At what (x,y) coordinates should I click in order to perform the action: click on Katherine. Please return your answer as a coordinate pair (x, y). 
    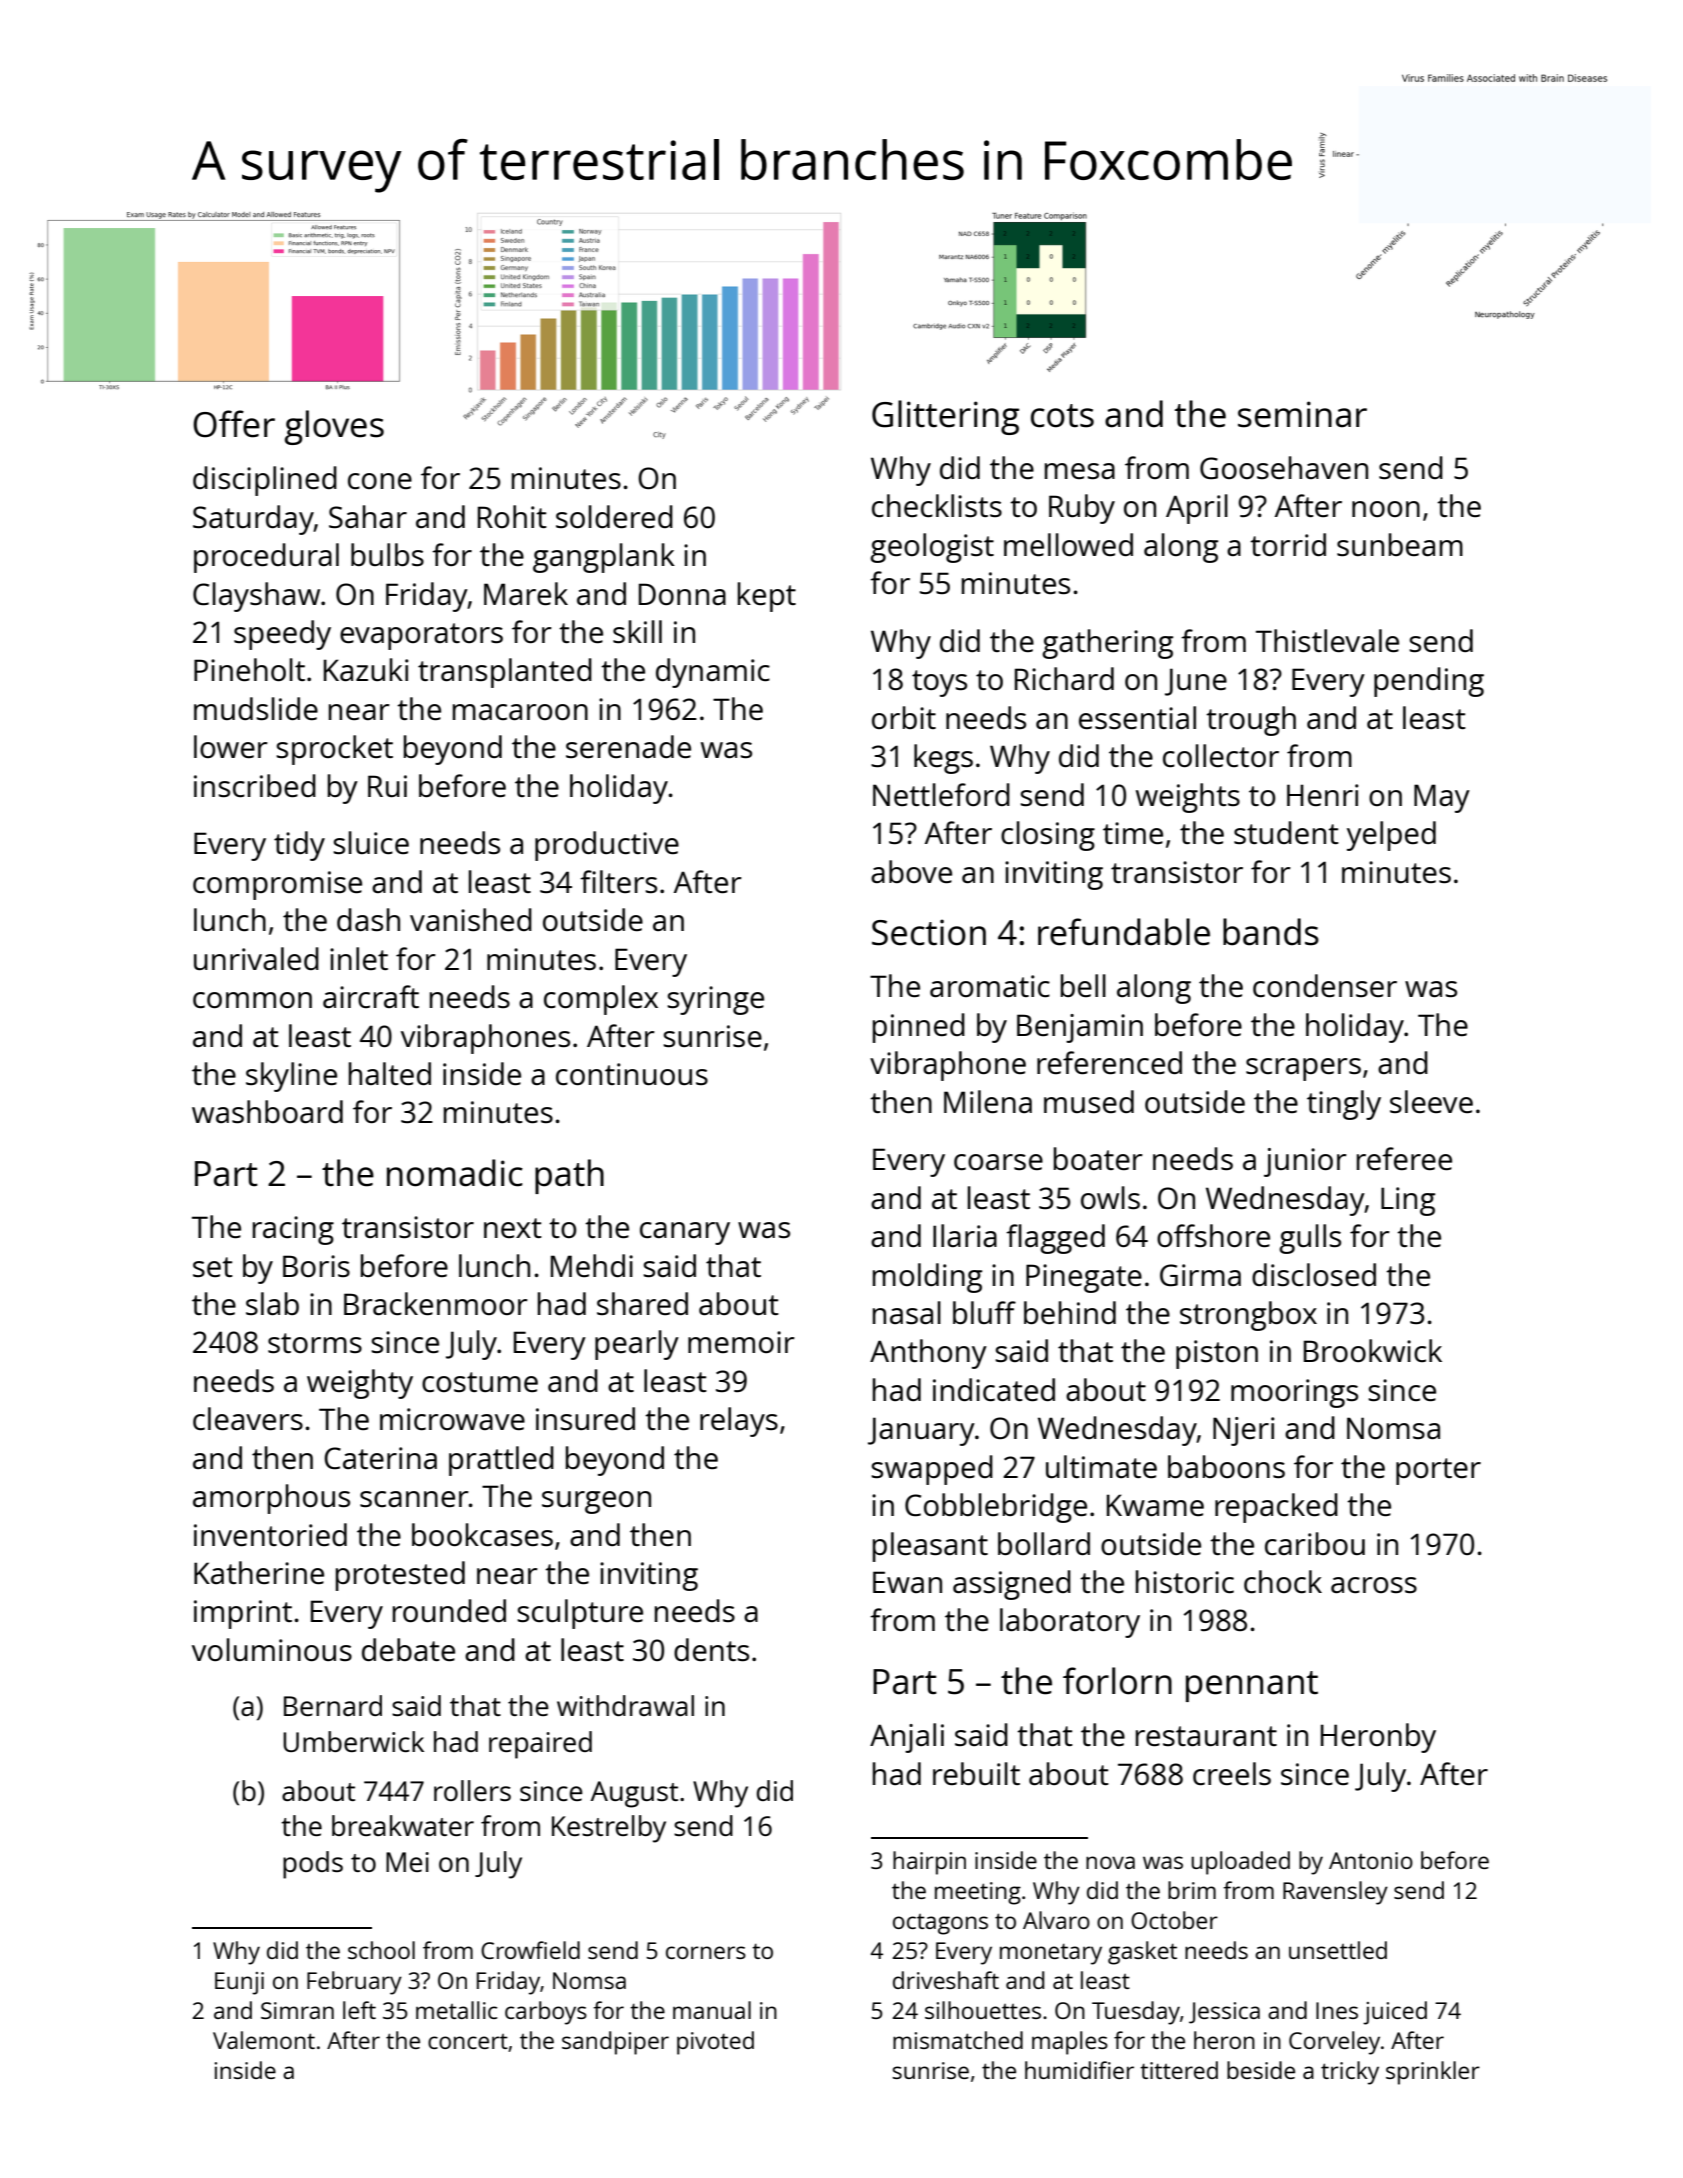
    Looking at the image, I should click on (259, 1573).
